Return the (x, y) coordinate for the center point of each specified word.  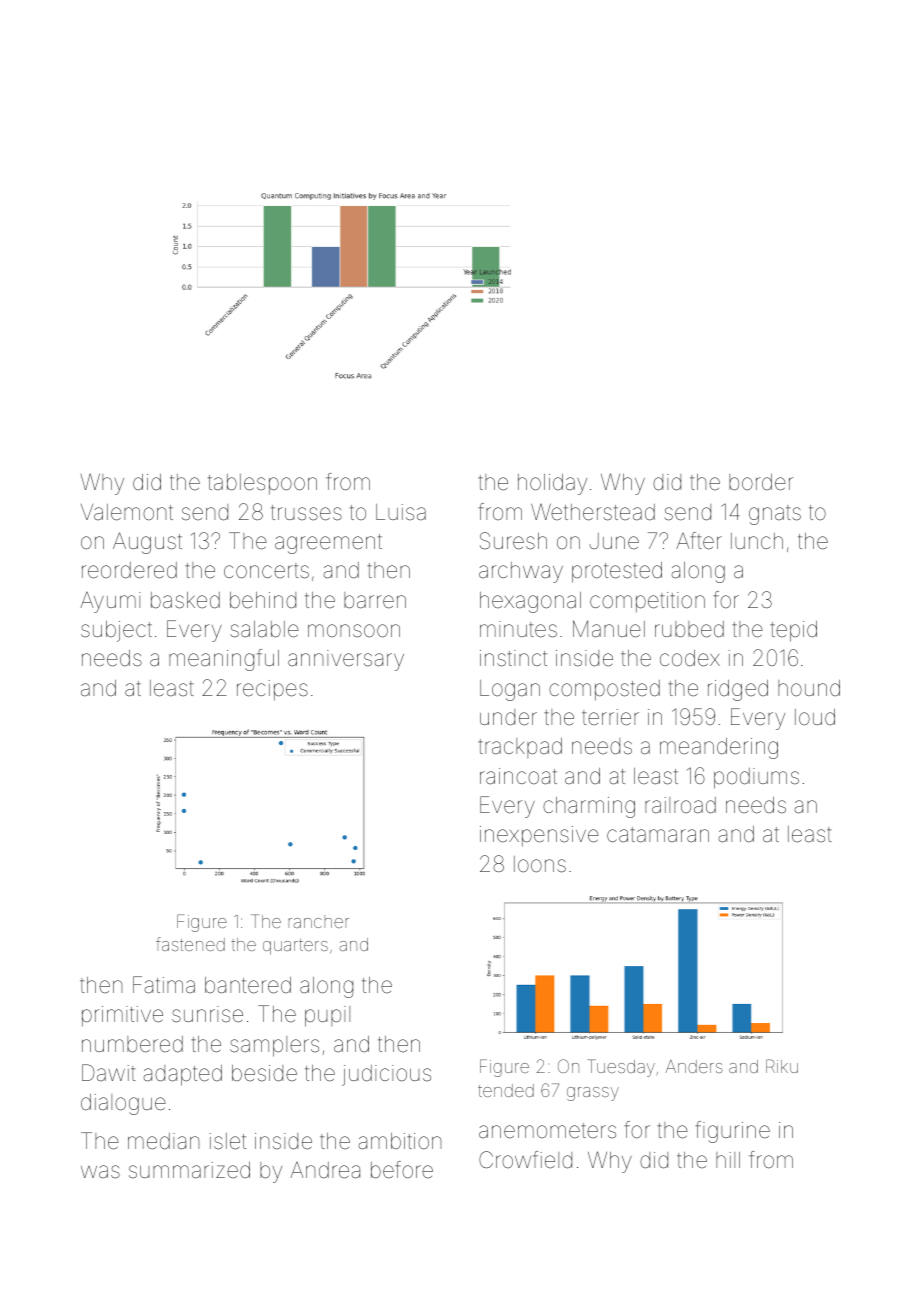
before (402, 1169)
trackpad (520, 748)
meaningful (224, 660)
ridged (738, 690)
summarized (189, 1170)
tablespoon (262, 484)
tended (506, 1090)
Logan (510, 690)
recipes (272, 690)
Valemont (127, 512)
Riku (782, 1066)
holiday (552, 484)
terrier (610, 717)
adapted (182, 1075)
